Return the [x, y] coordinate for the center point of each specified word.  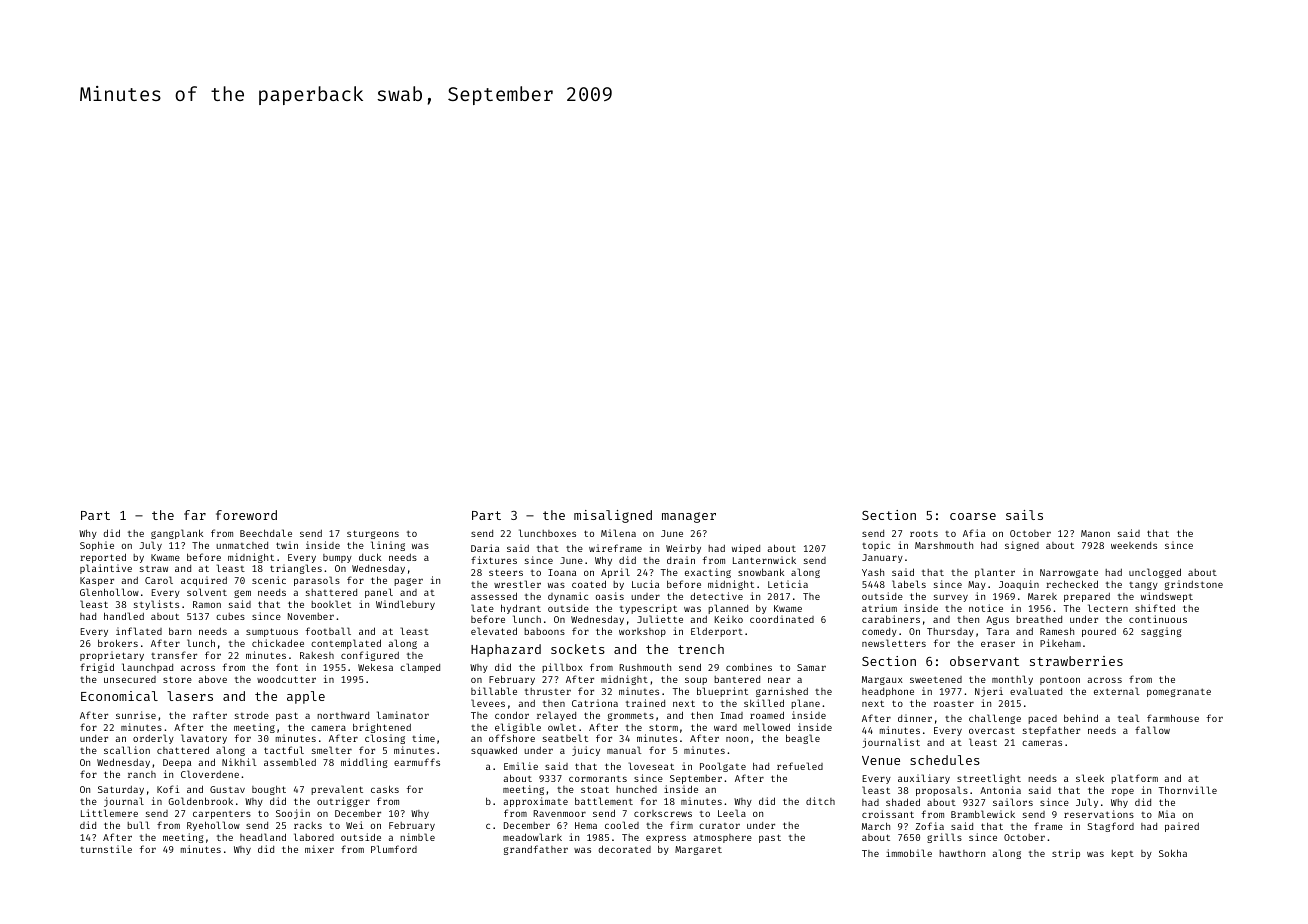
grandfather [536, 850]
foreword [246, 515]
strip [1066, 854]
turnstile [106, 849]
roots [924, 533]
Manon [1095, 533]
